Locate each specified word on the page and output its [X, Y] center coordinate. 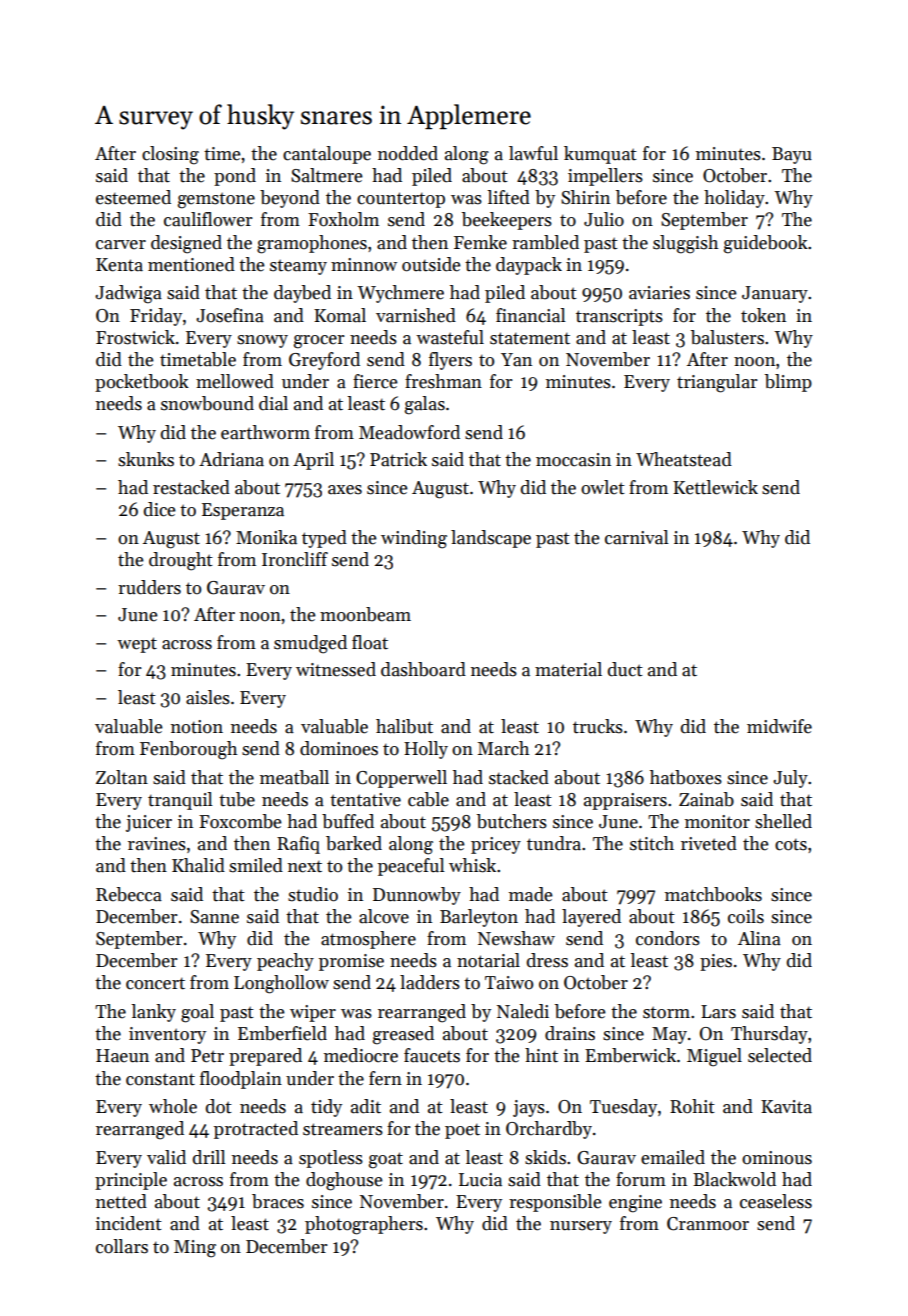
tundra [554, 843]
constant [160, 1079]
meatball [294, 777]
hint [541, 1055]
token [763, 315]
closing [170, 155]
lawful [533, 153]
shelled [783, 821]
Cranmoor [708, 1224]
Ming [195, 1249]
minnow [364, 265]
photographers [364, 1225]
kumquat [600, 155]
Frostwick [135, 337]
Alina [759, 938]
